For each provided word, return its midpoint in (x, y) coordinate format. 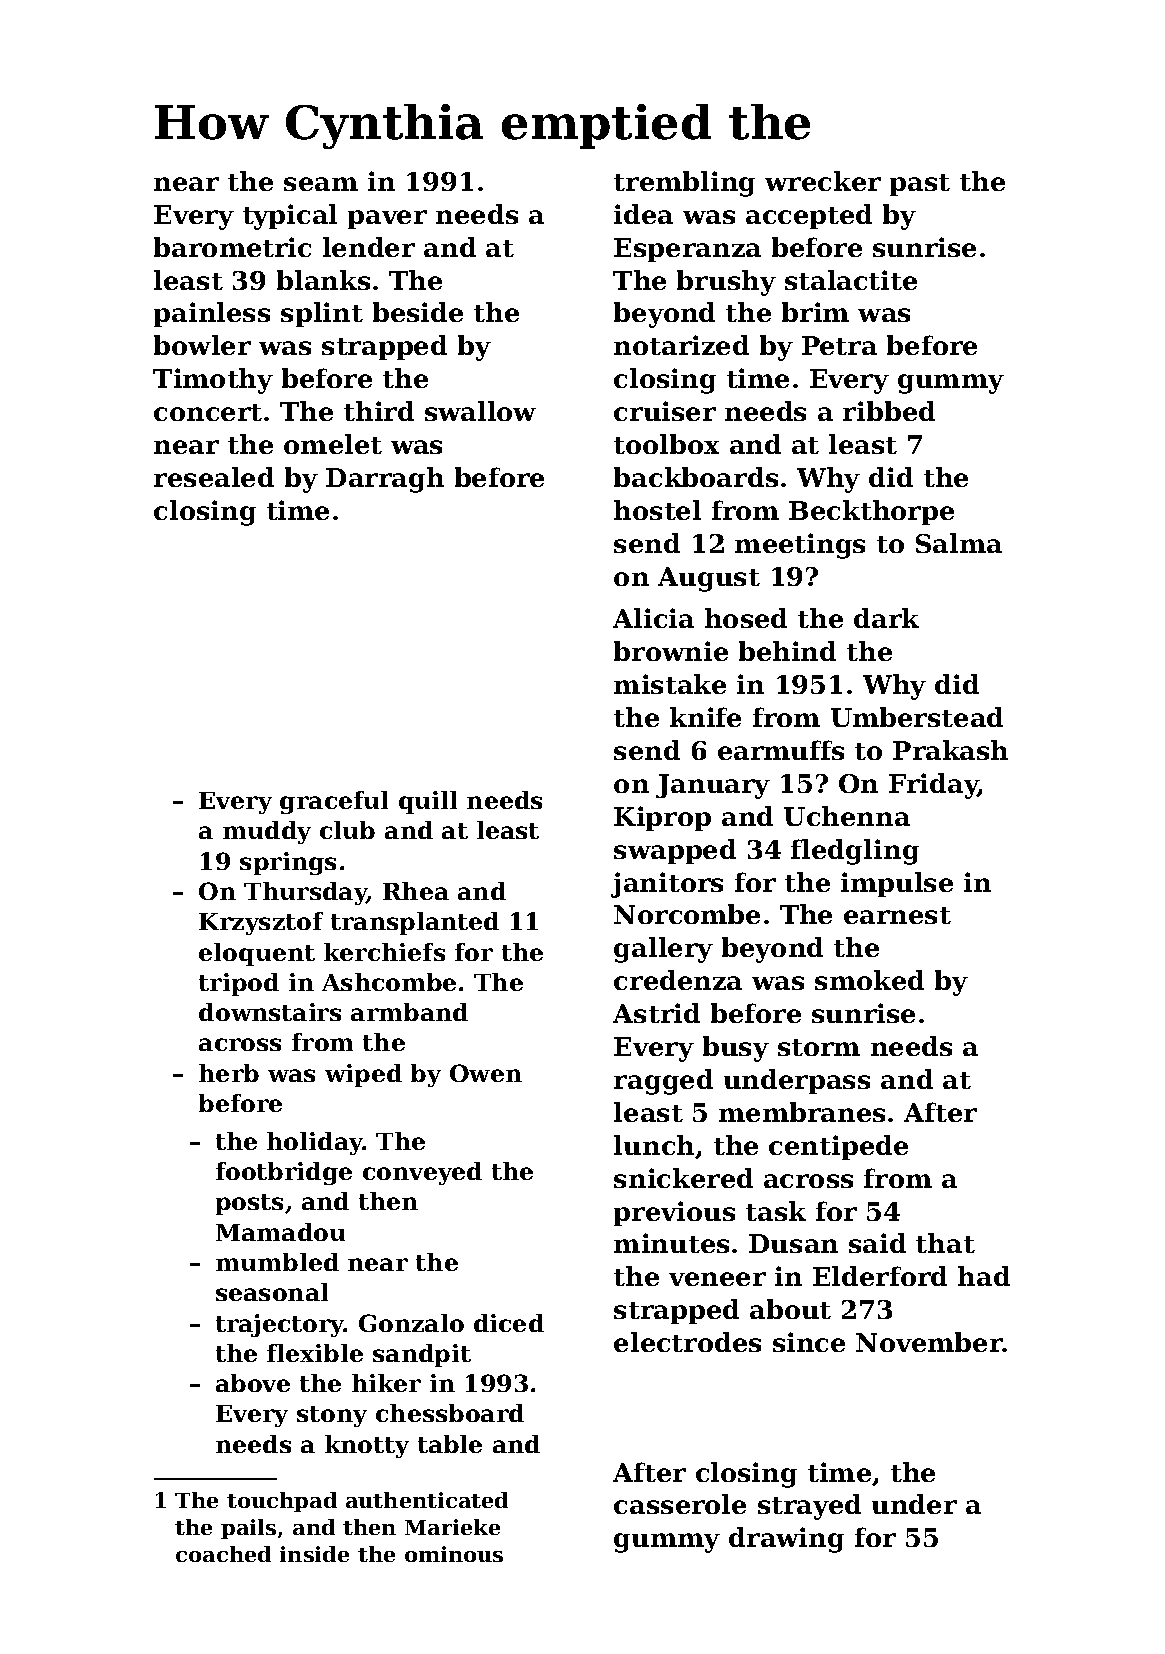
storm (819, 1047)
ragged (663, 1082)
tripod (239, 984)
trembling (684, 184)
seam (321, 184)
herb (229, 1073)
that (945, 1243)
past (920, 185)
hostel (657, 510)
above (253, 1383)
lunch (654, 1145)
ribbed (889, 411)
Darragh (385, 480)
